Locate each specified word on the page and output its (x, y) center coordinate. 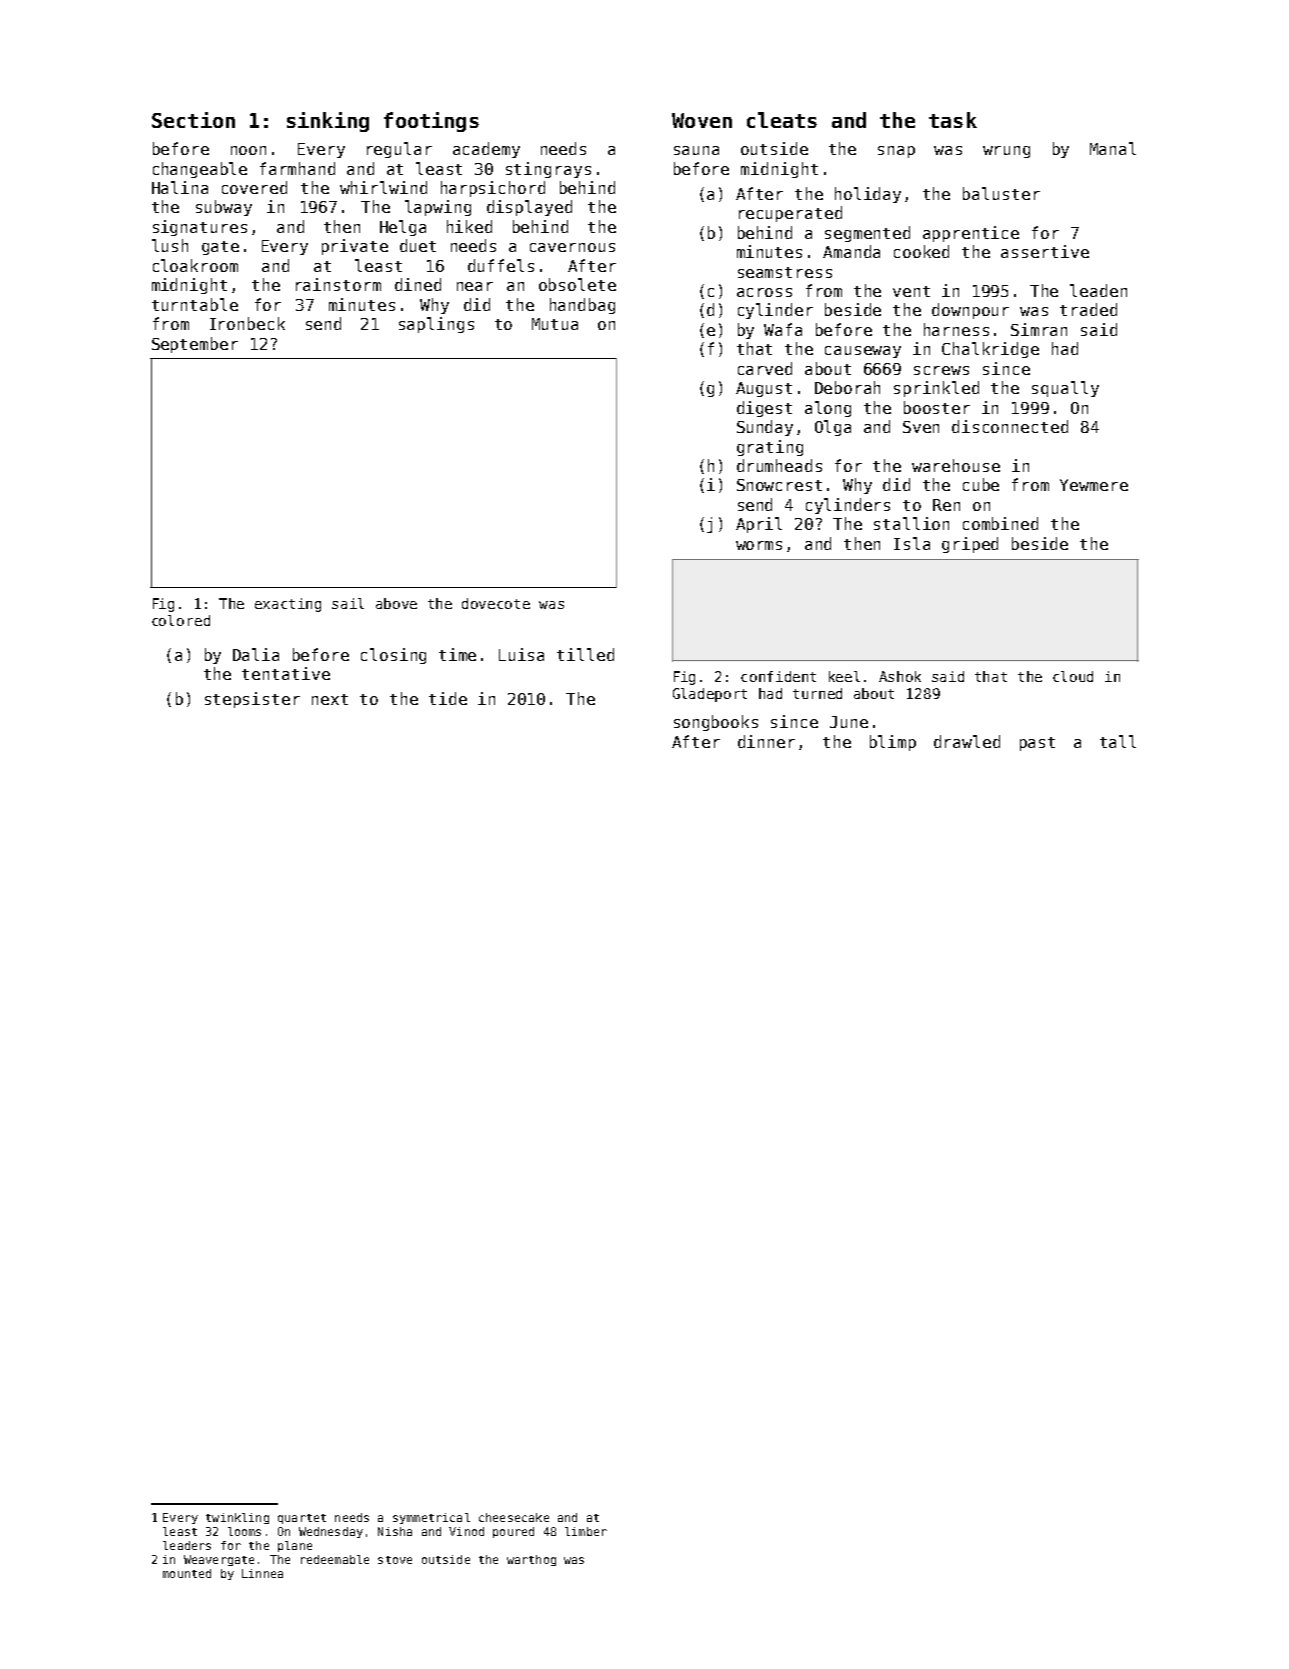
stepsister (252, 700)
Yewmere (1094, 485)
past (1037, 744)
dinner (766, 741)
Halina (180, 187)
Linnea (262, 1573)
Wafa (783, 329)
